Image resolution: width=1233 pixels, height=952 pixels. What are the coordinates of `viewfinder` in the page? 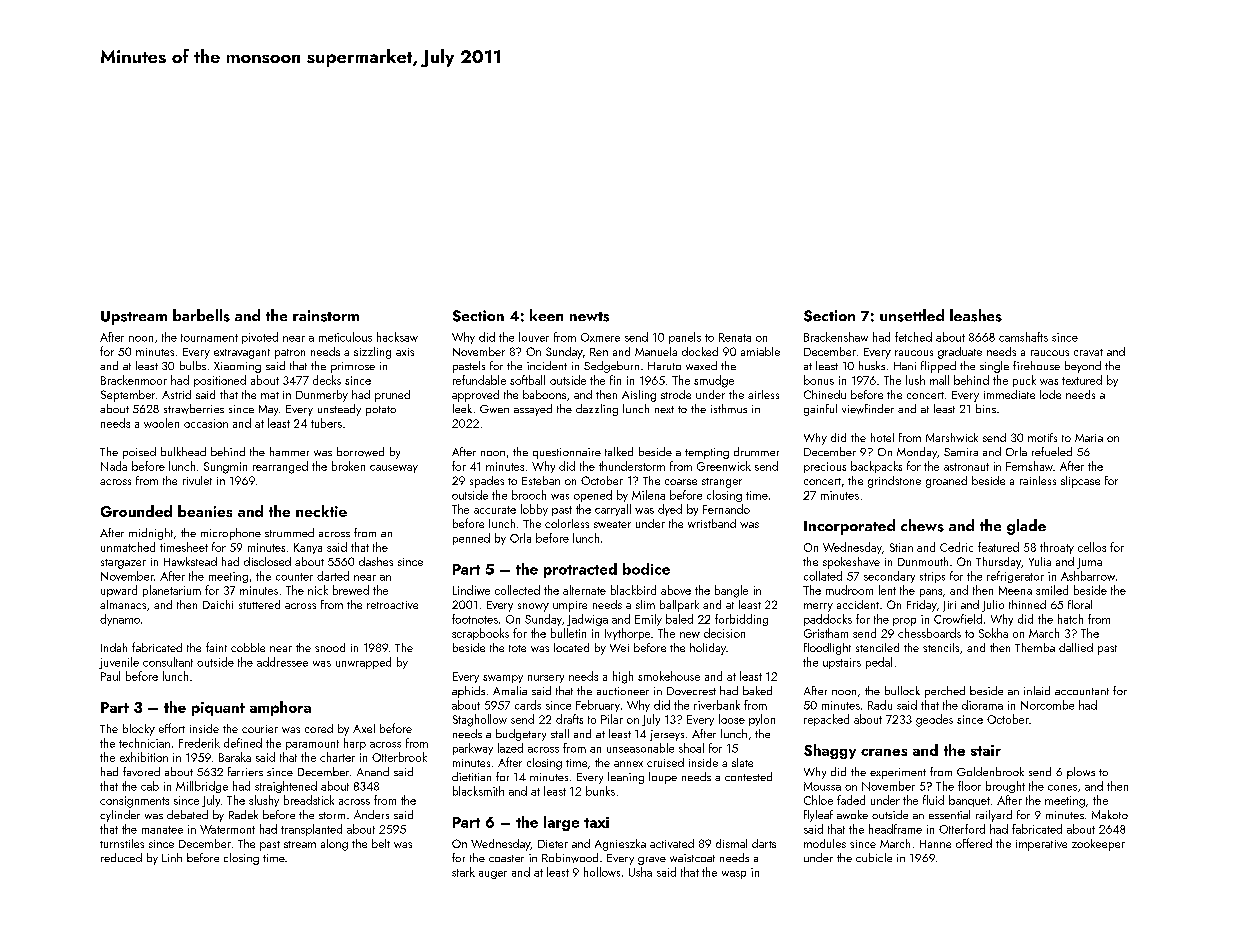 It's located at (868, 409).
